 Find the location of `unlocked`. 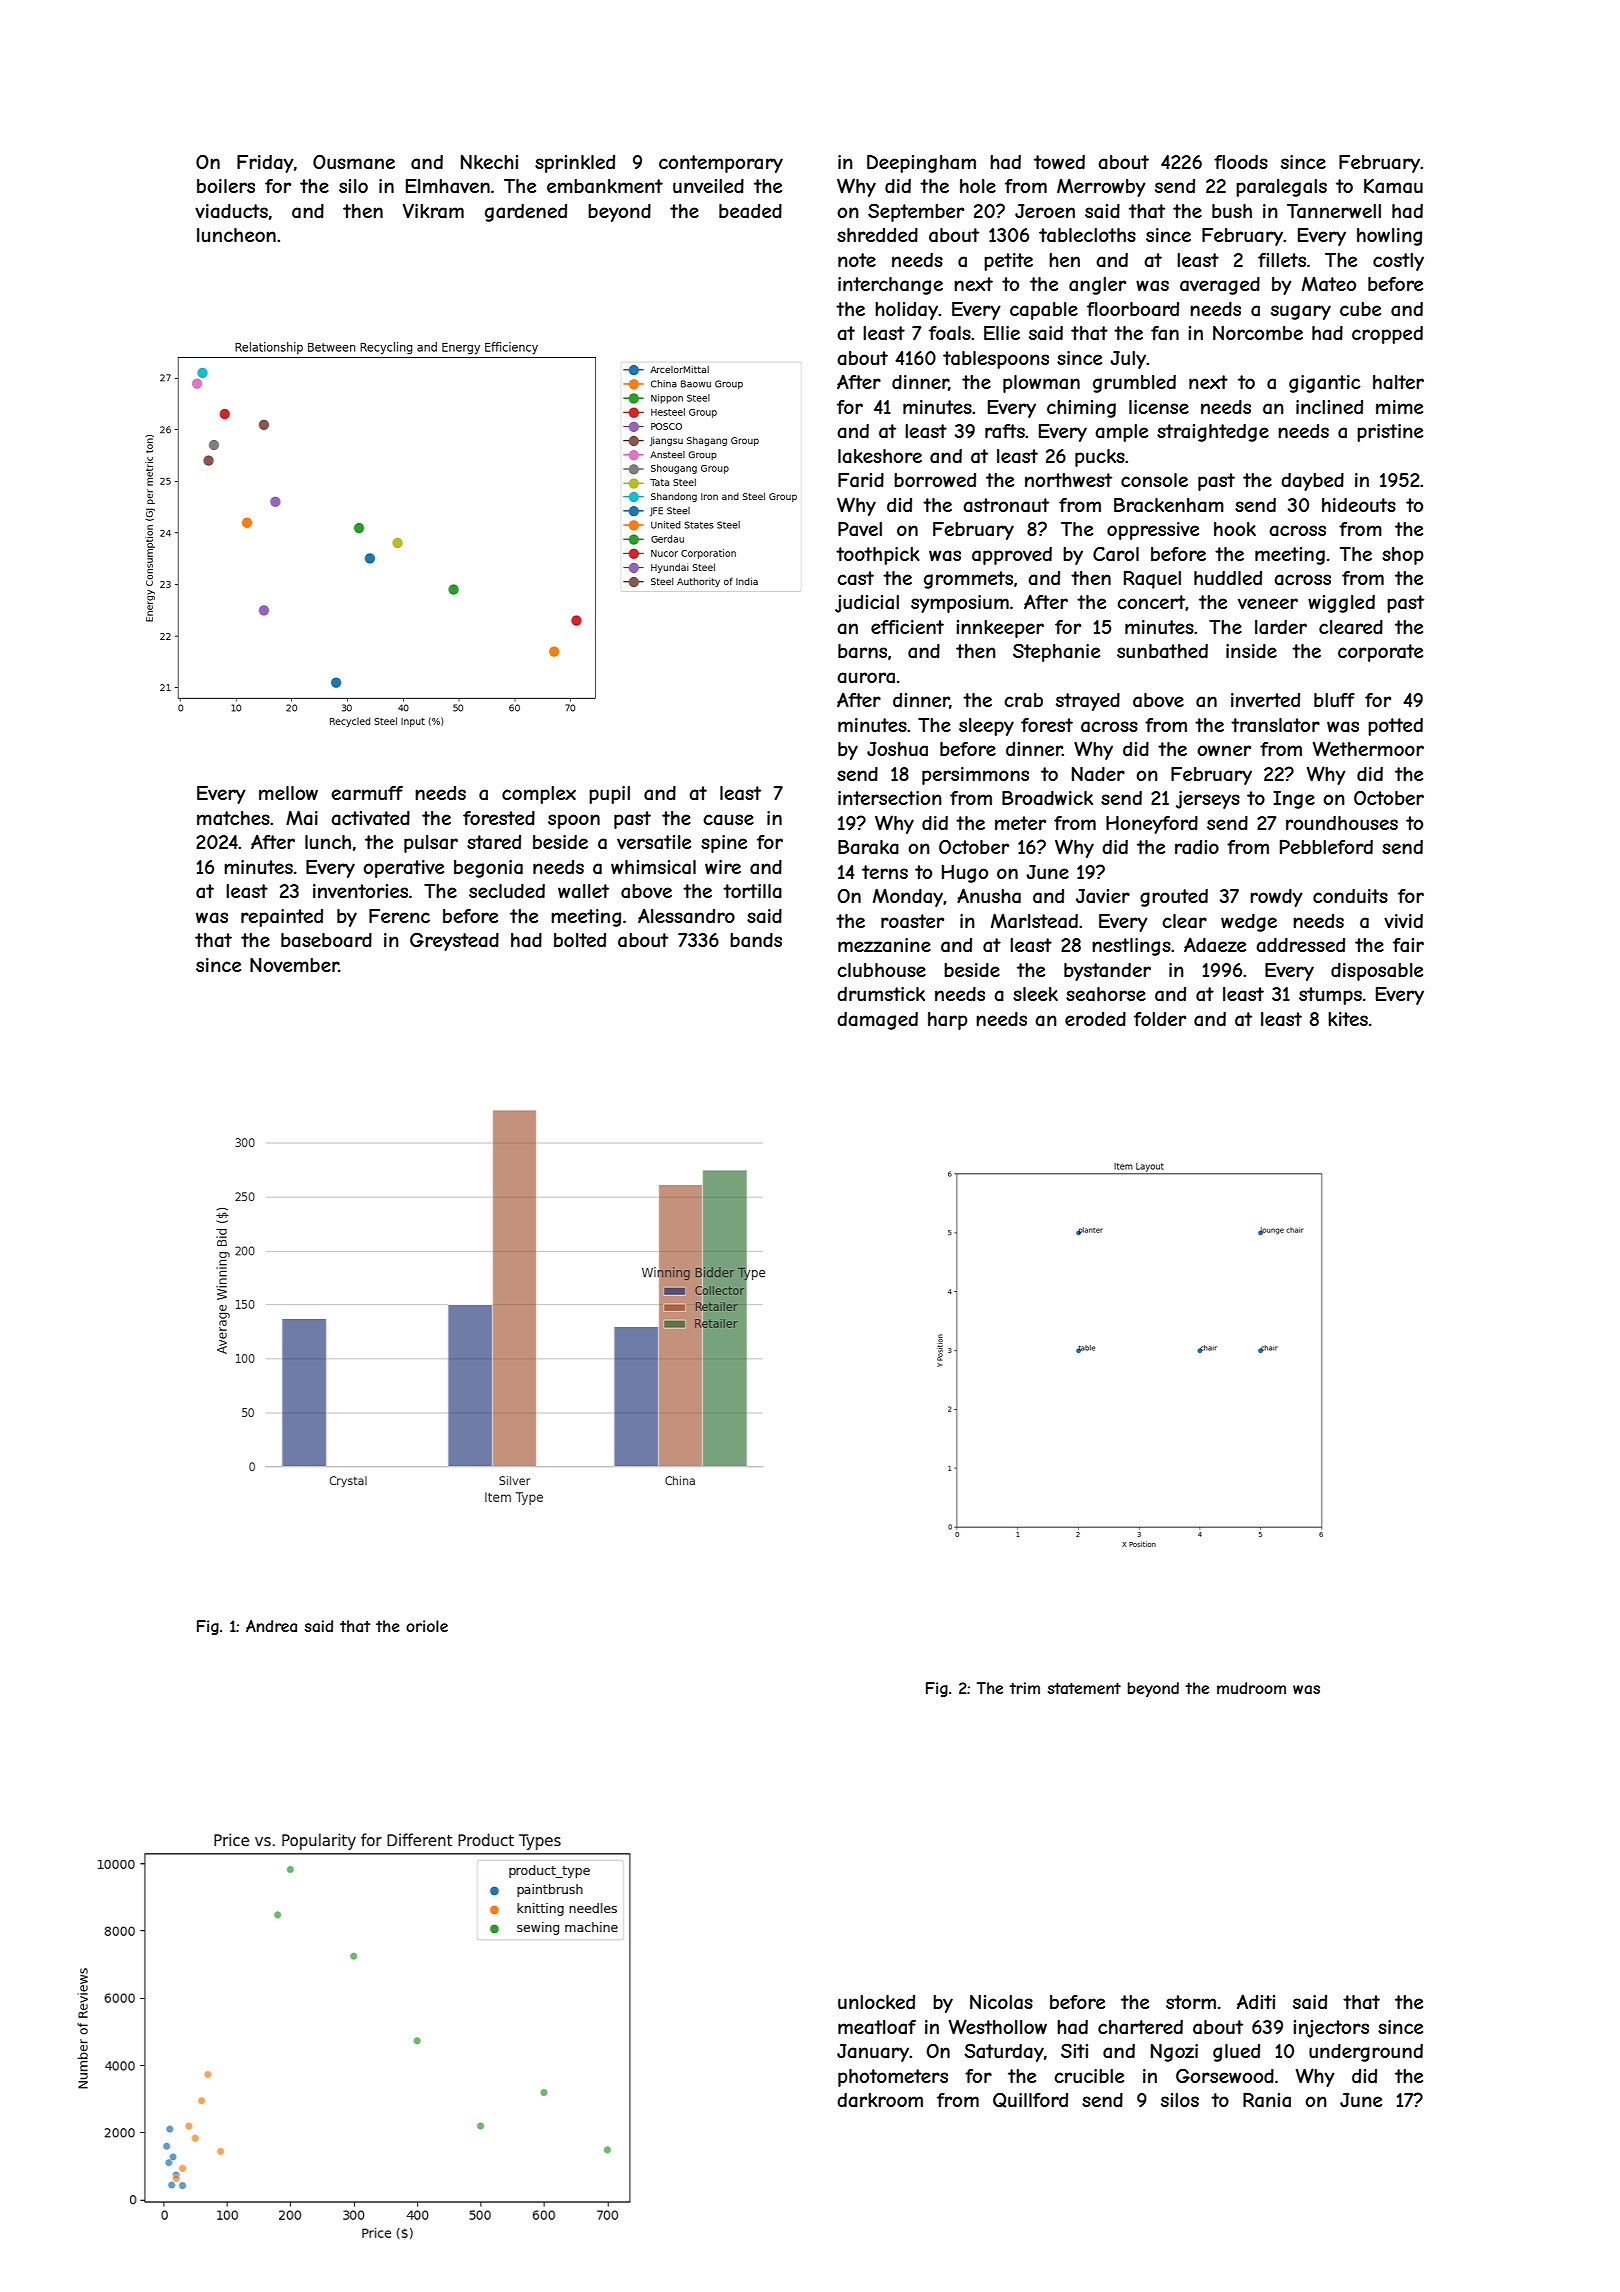

unlocked is located at coordinates (876, 2002).
